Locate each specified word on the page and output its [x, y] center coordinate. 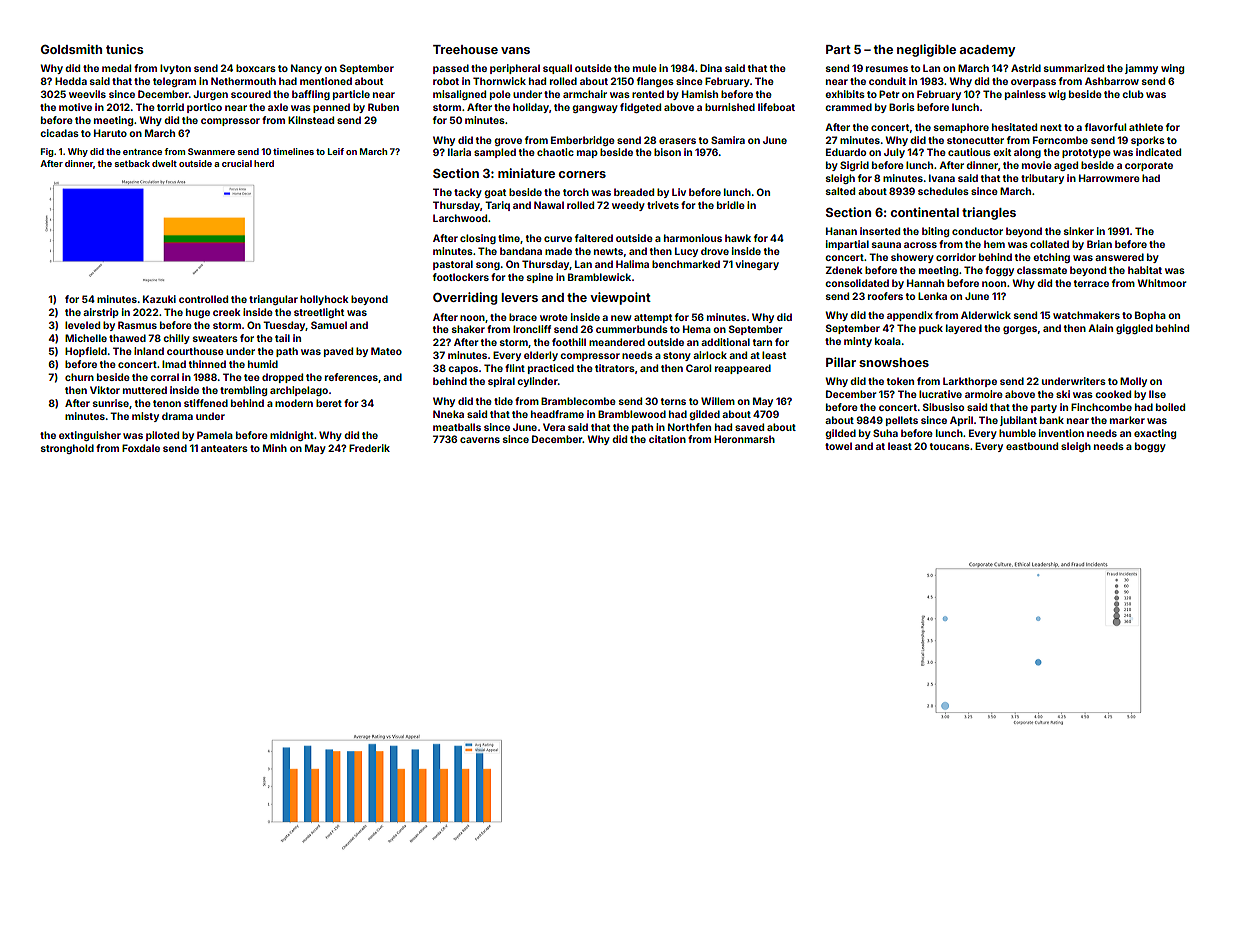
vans [515, 50]
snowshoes [894, 362]
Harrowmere [1109, 178]
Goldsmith [71, 49]
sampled [495, 153]
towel [838, 446]
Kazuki [159, 299]
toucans [950, 446]
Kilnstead [311, 120]
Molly [1133, 382]
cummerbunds [632, 329]
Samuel [329, 325]
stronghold [67, 449]
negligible [926, 50]
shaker [468, 329]
